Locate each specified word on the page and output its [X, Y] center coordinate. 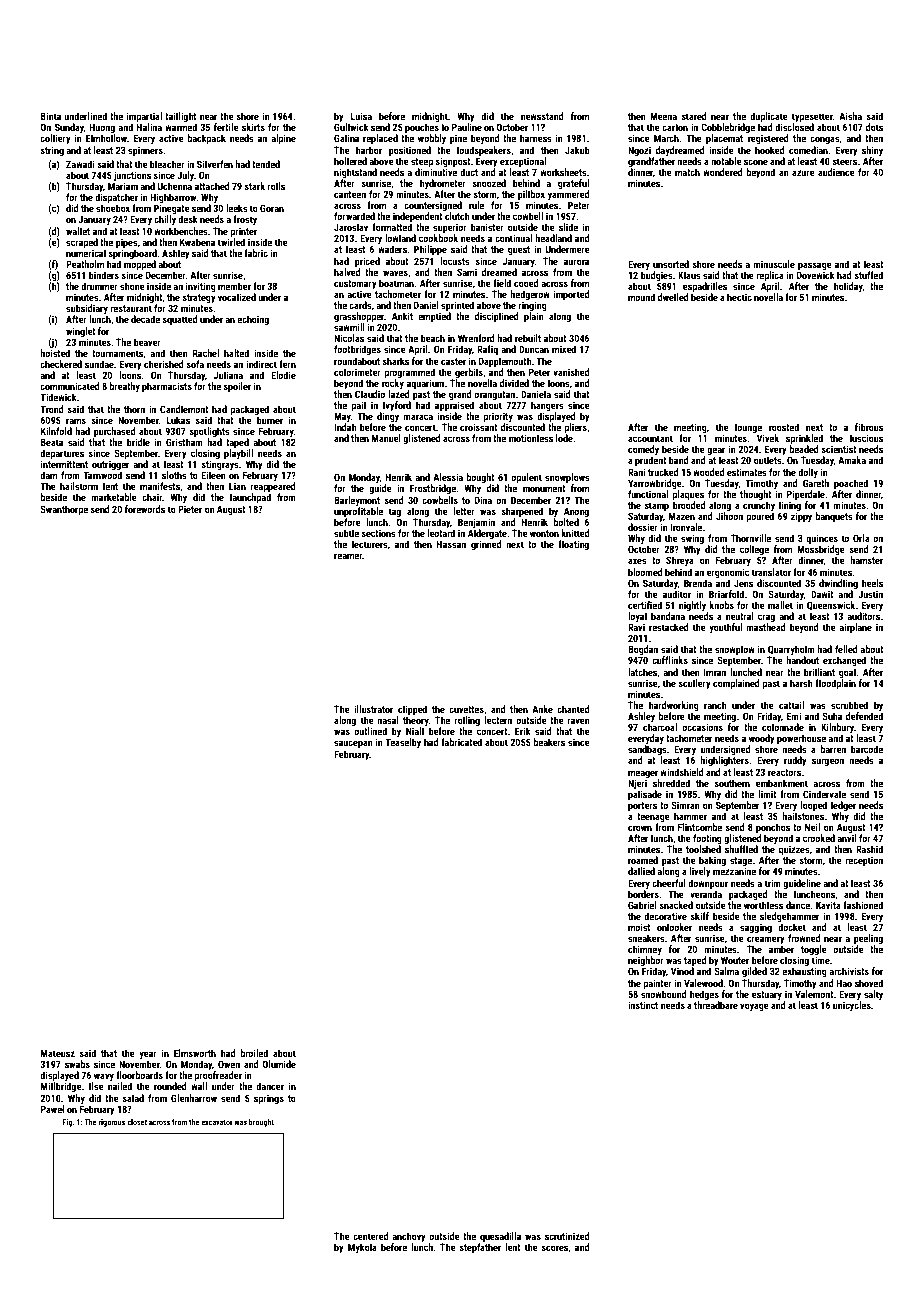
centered [371, 1236]
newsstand [542, 116]
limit [767, 794]
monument [544, 488]
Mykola [362, 1248]
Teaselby [403, 743]
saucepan [353, 744]
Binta [51, 116]
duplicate [769, 117]
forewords [145, 509]
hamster [866, 560]
